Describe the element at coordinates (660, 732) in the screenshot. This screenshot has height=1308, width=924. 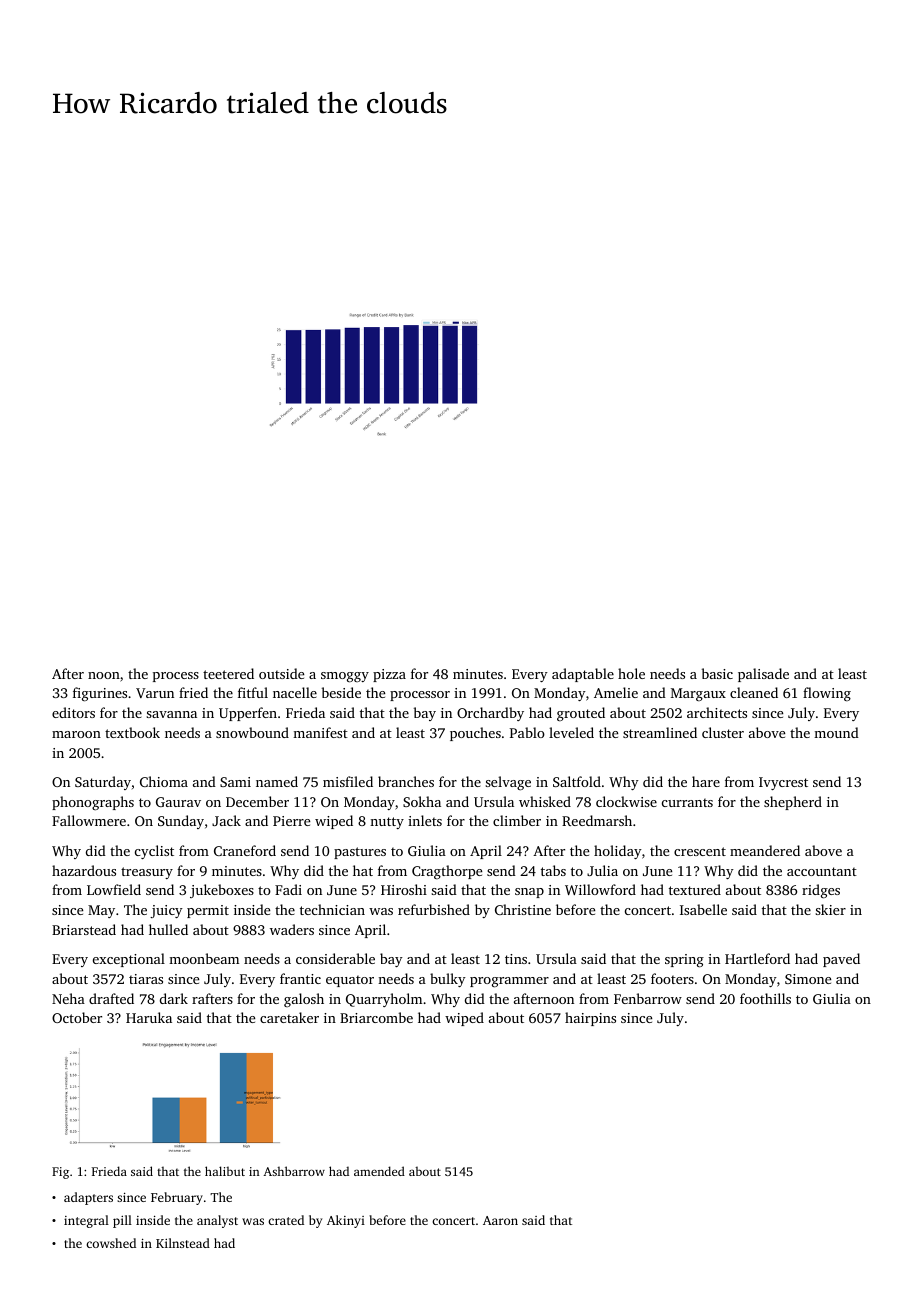
I see `streamlined` at that location.
